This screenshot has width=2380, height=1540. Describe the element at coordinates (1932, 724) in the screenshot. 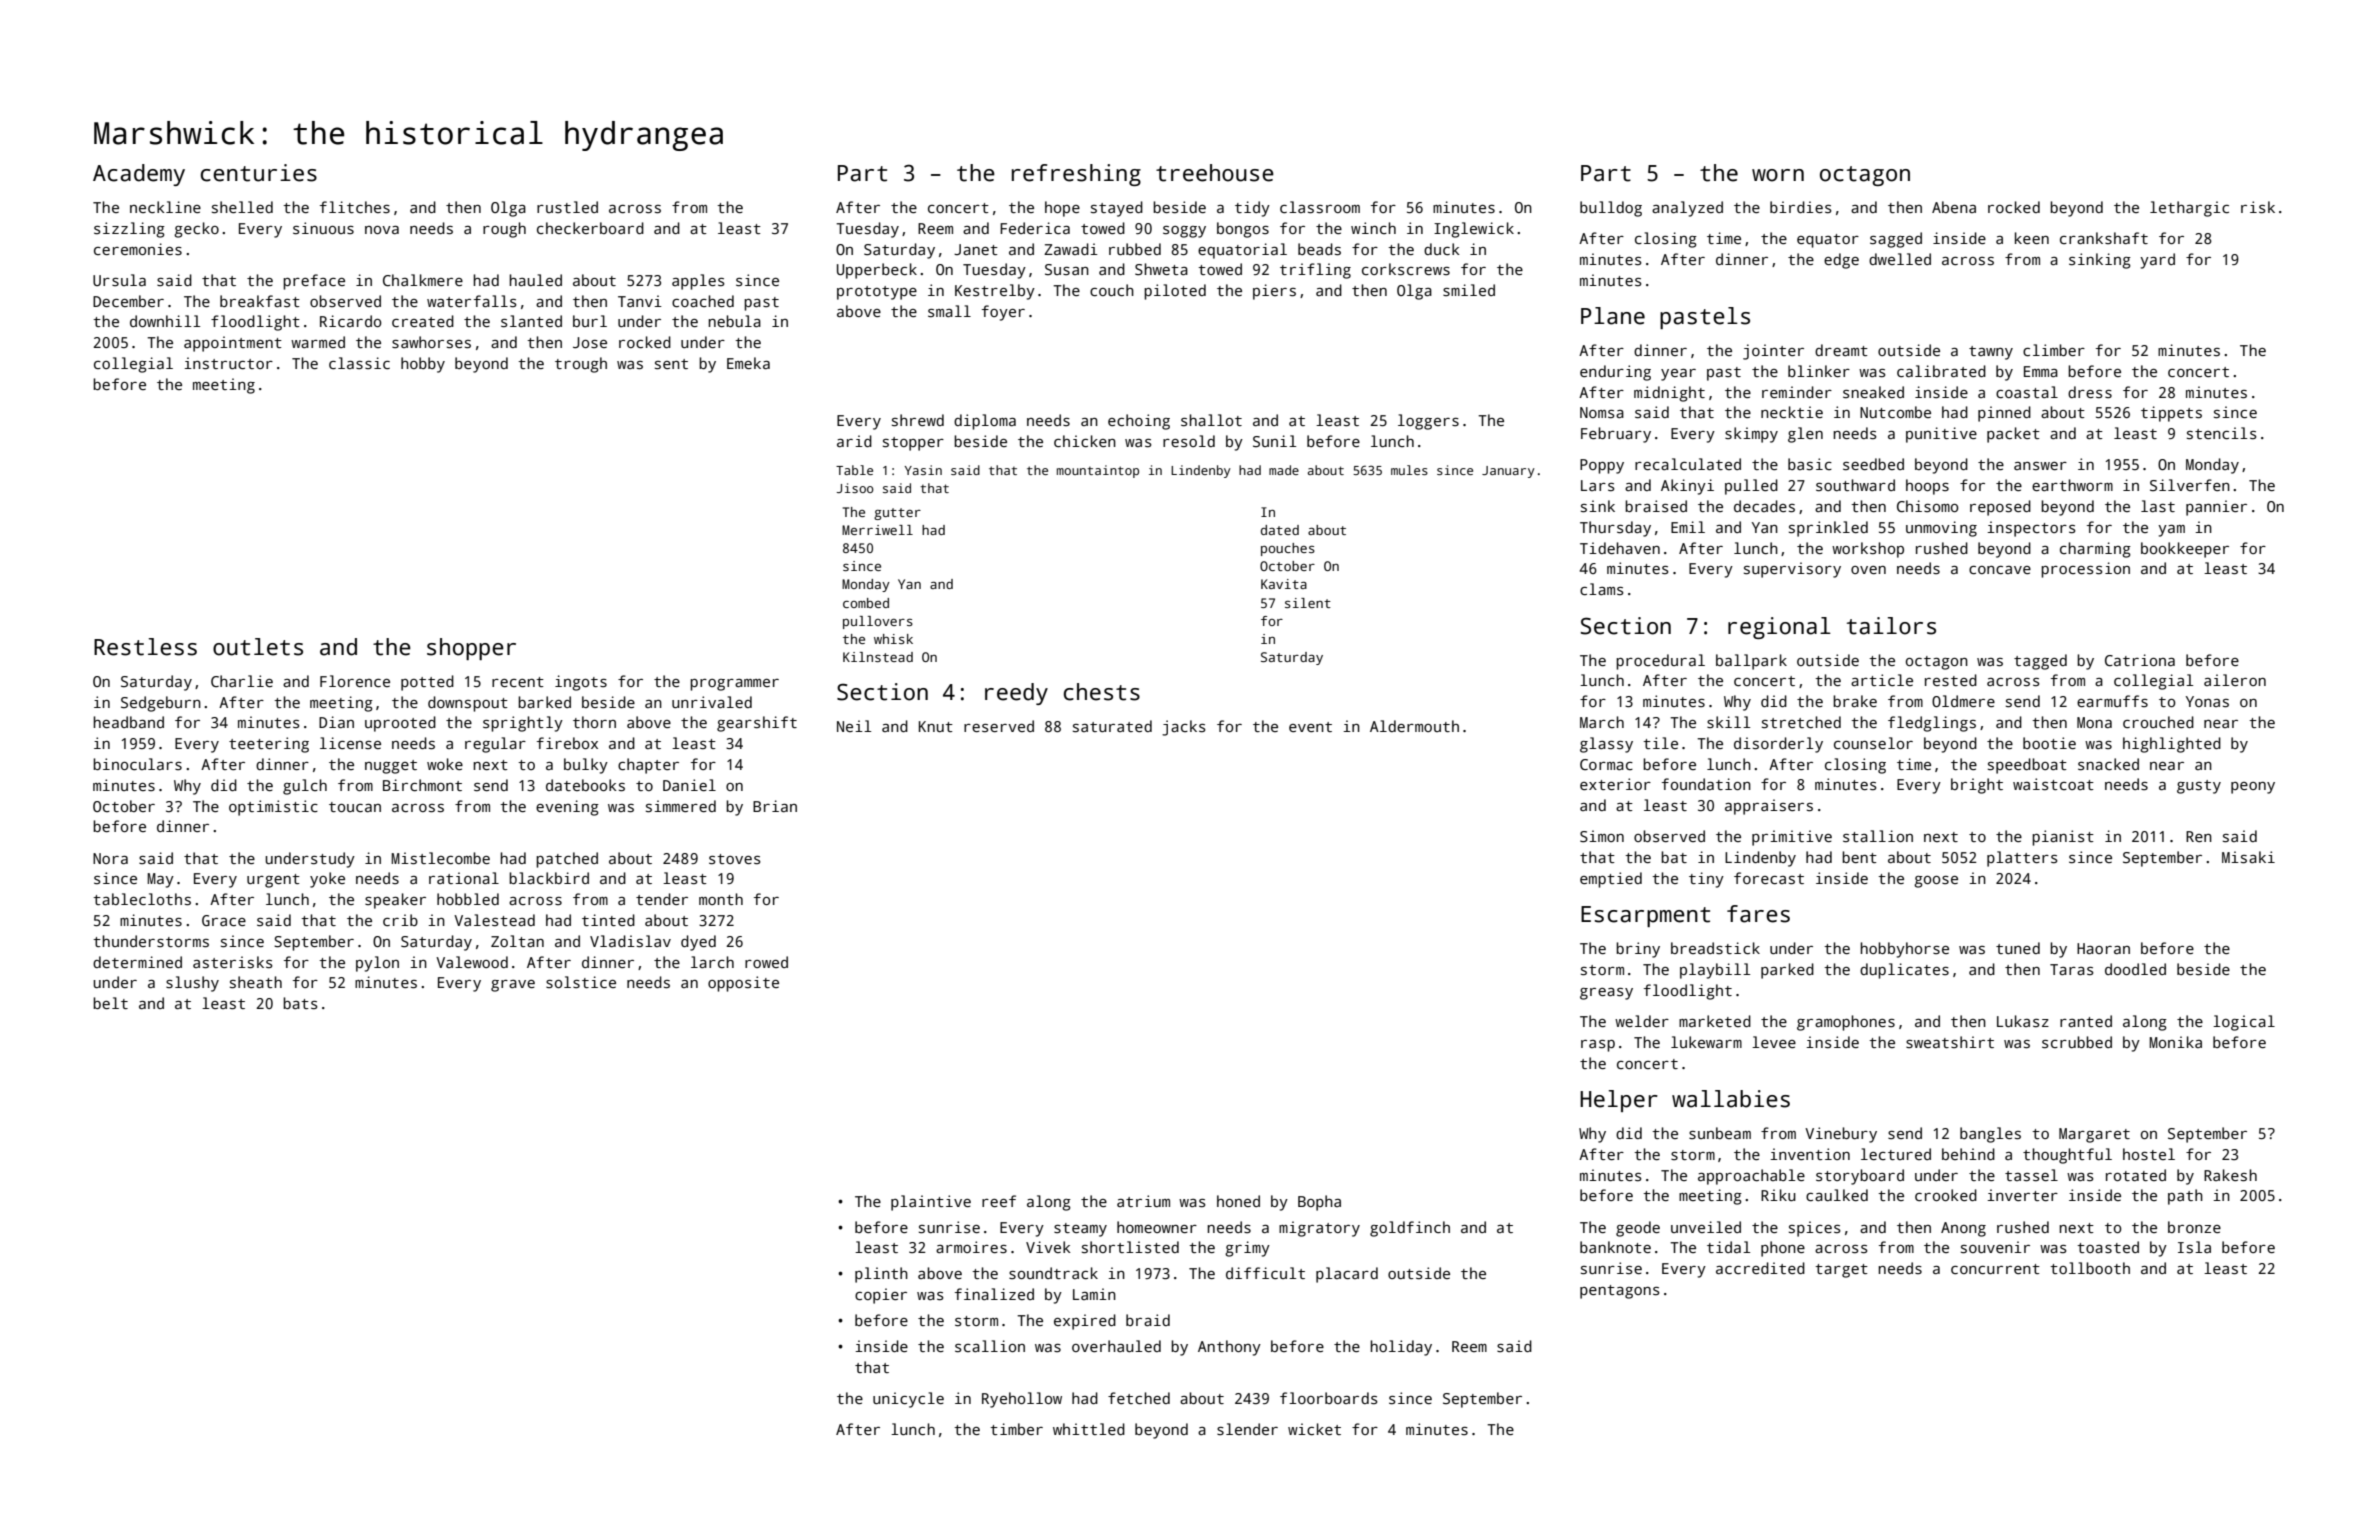

I see `fledglings` at that location.
